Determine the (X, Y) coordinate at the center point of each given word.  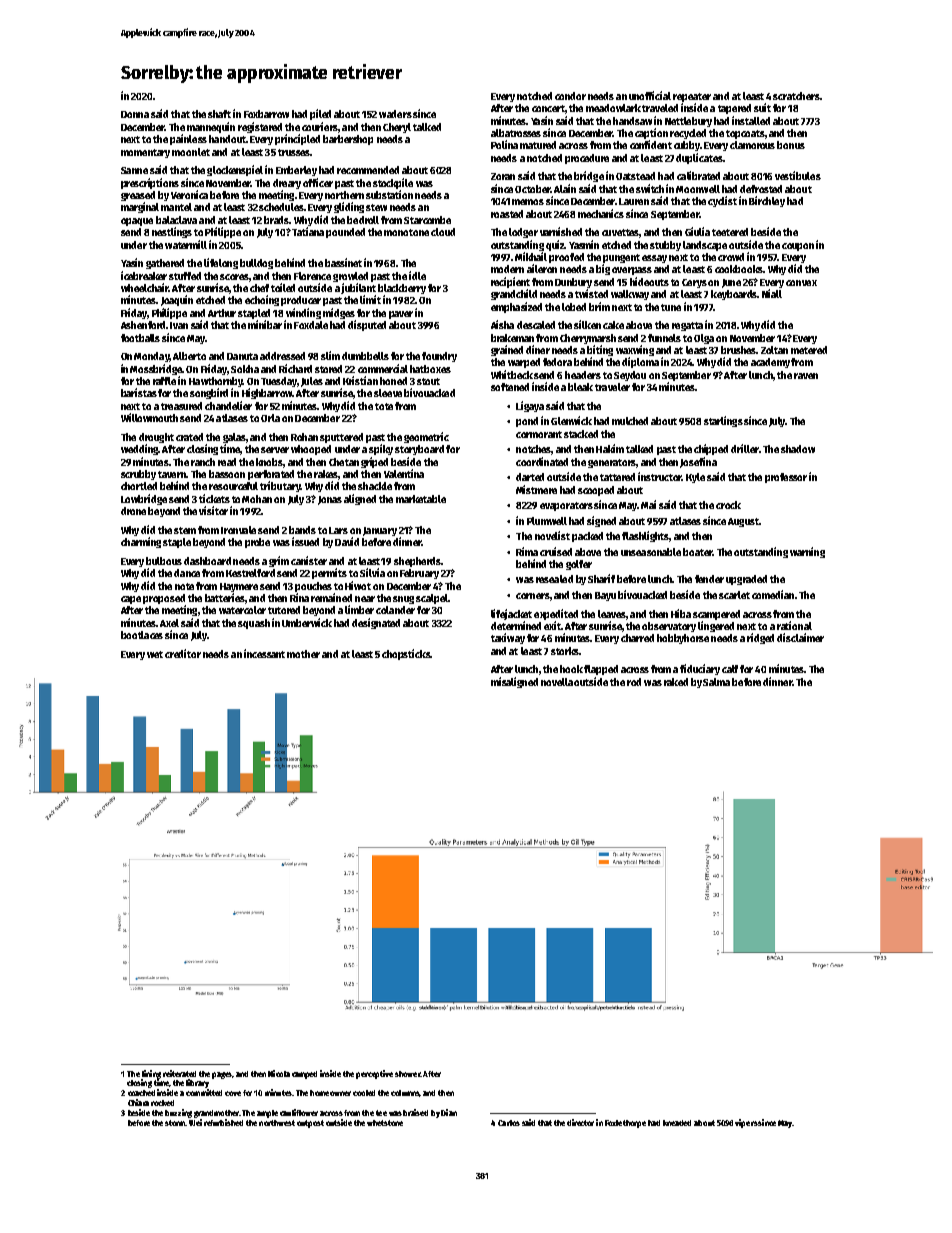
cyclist (722, 201)
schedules (281, 207)
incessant (264, 653)
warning (807, 552)
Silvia (372, 572)
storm (175, 1123)
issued (305, 541)
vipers (746, 1123)
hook (571, 669)
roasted (507, 214)
